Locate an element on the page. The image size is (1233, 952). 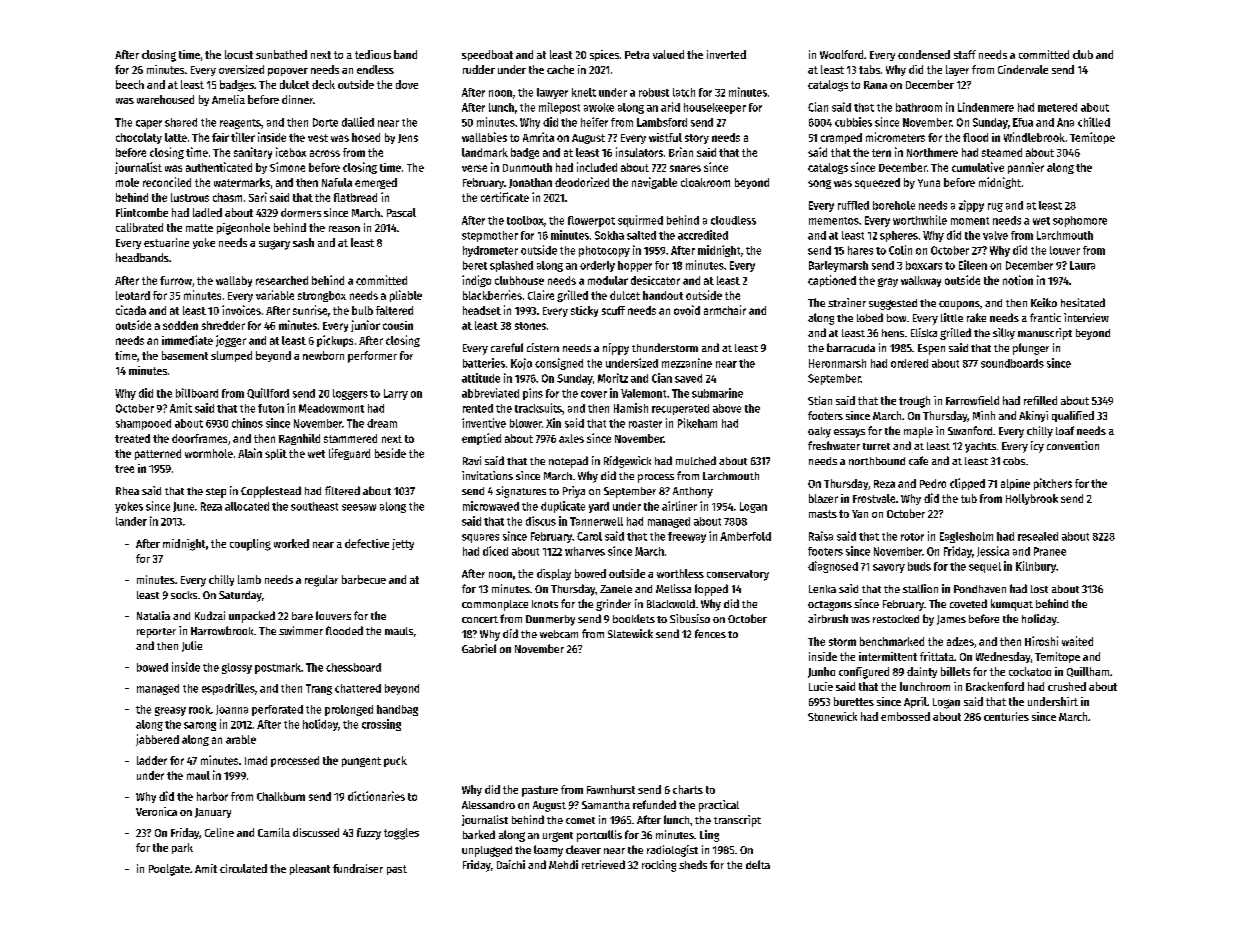
Woolford is located at coordinates (841, 54).
